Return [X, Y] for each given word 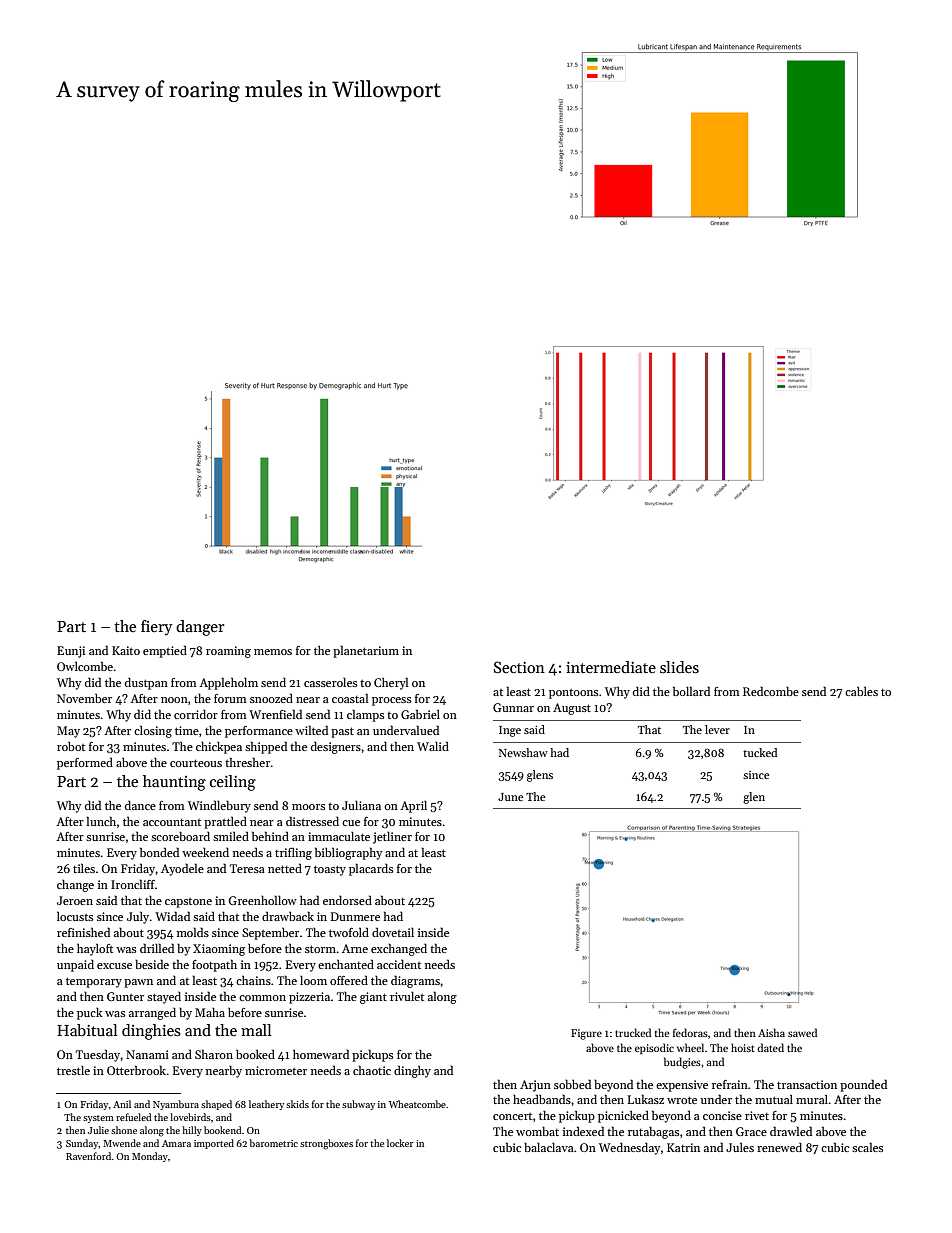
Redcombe [771, 691]
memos [273, 652]
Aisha [771, 1032]
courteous [196, 763]
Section [519, 667]
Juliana [361, 805]
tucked [760, 752]
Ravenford [88, 1156]
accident [399, 964]
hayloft [95, 949]
